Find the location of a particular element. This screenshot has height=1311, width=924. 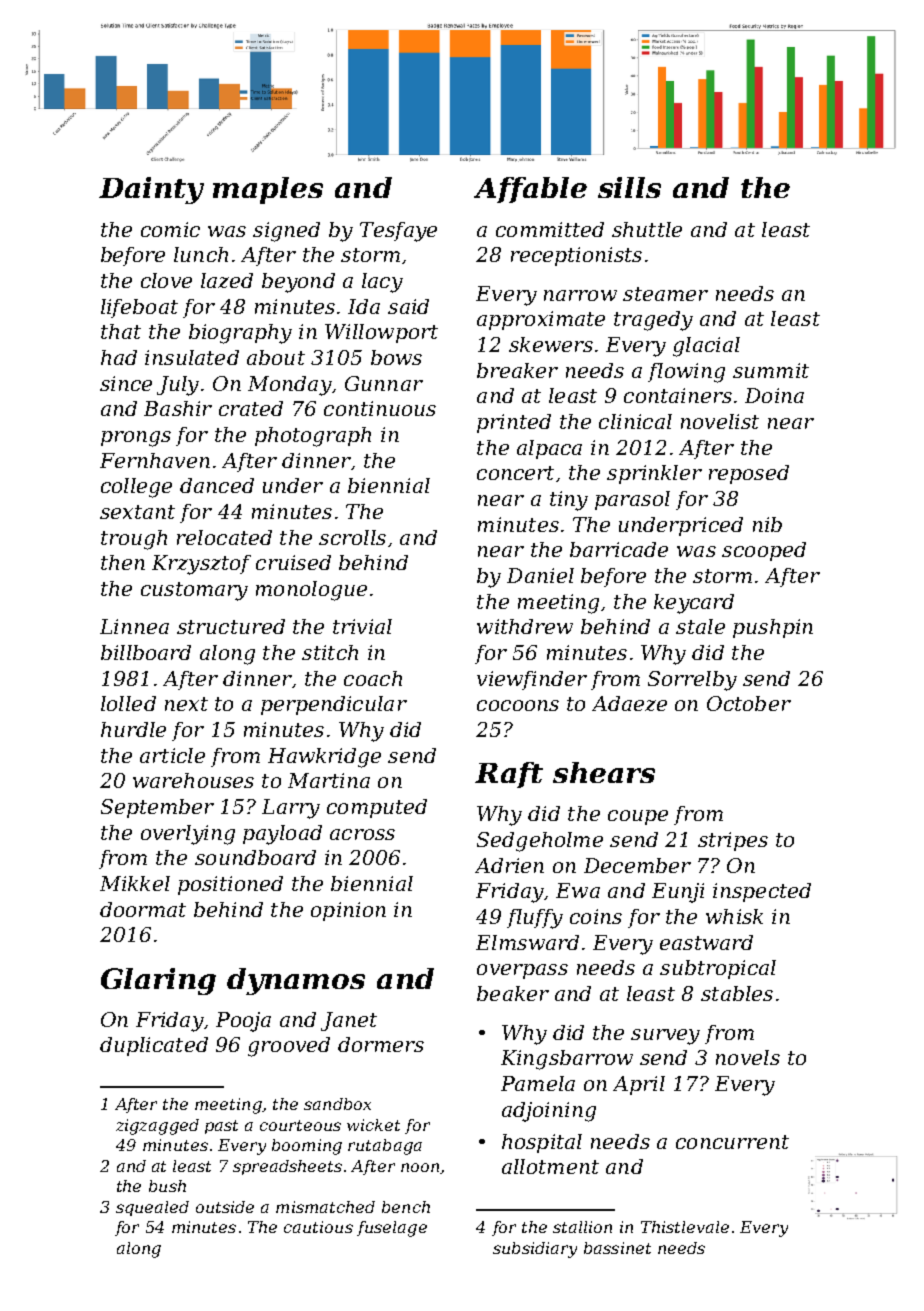

maples is located at coordinates (268, 190).
